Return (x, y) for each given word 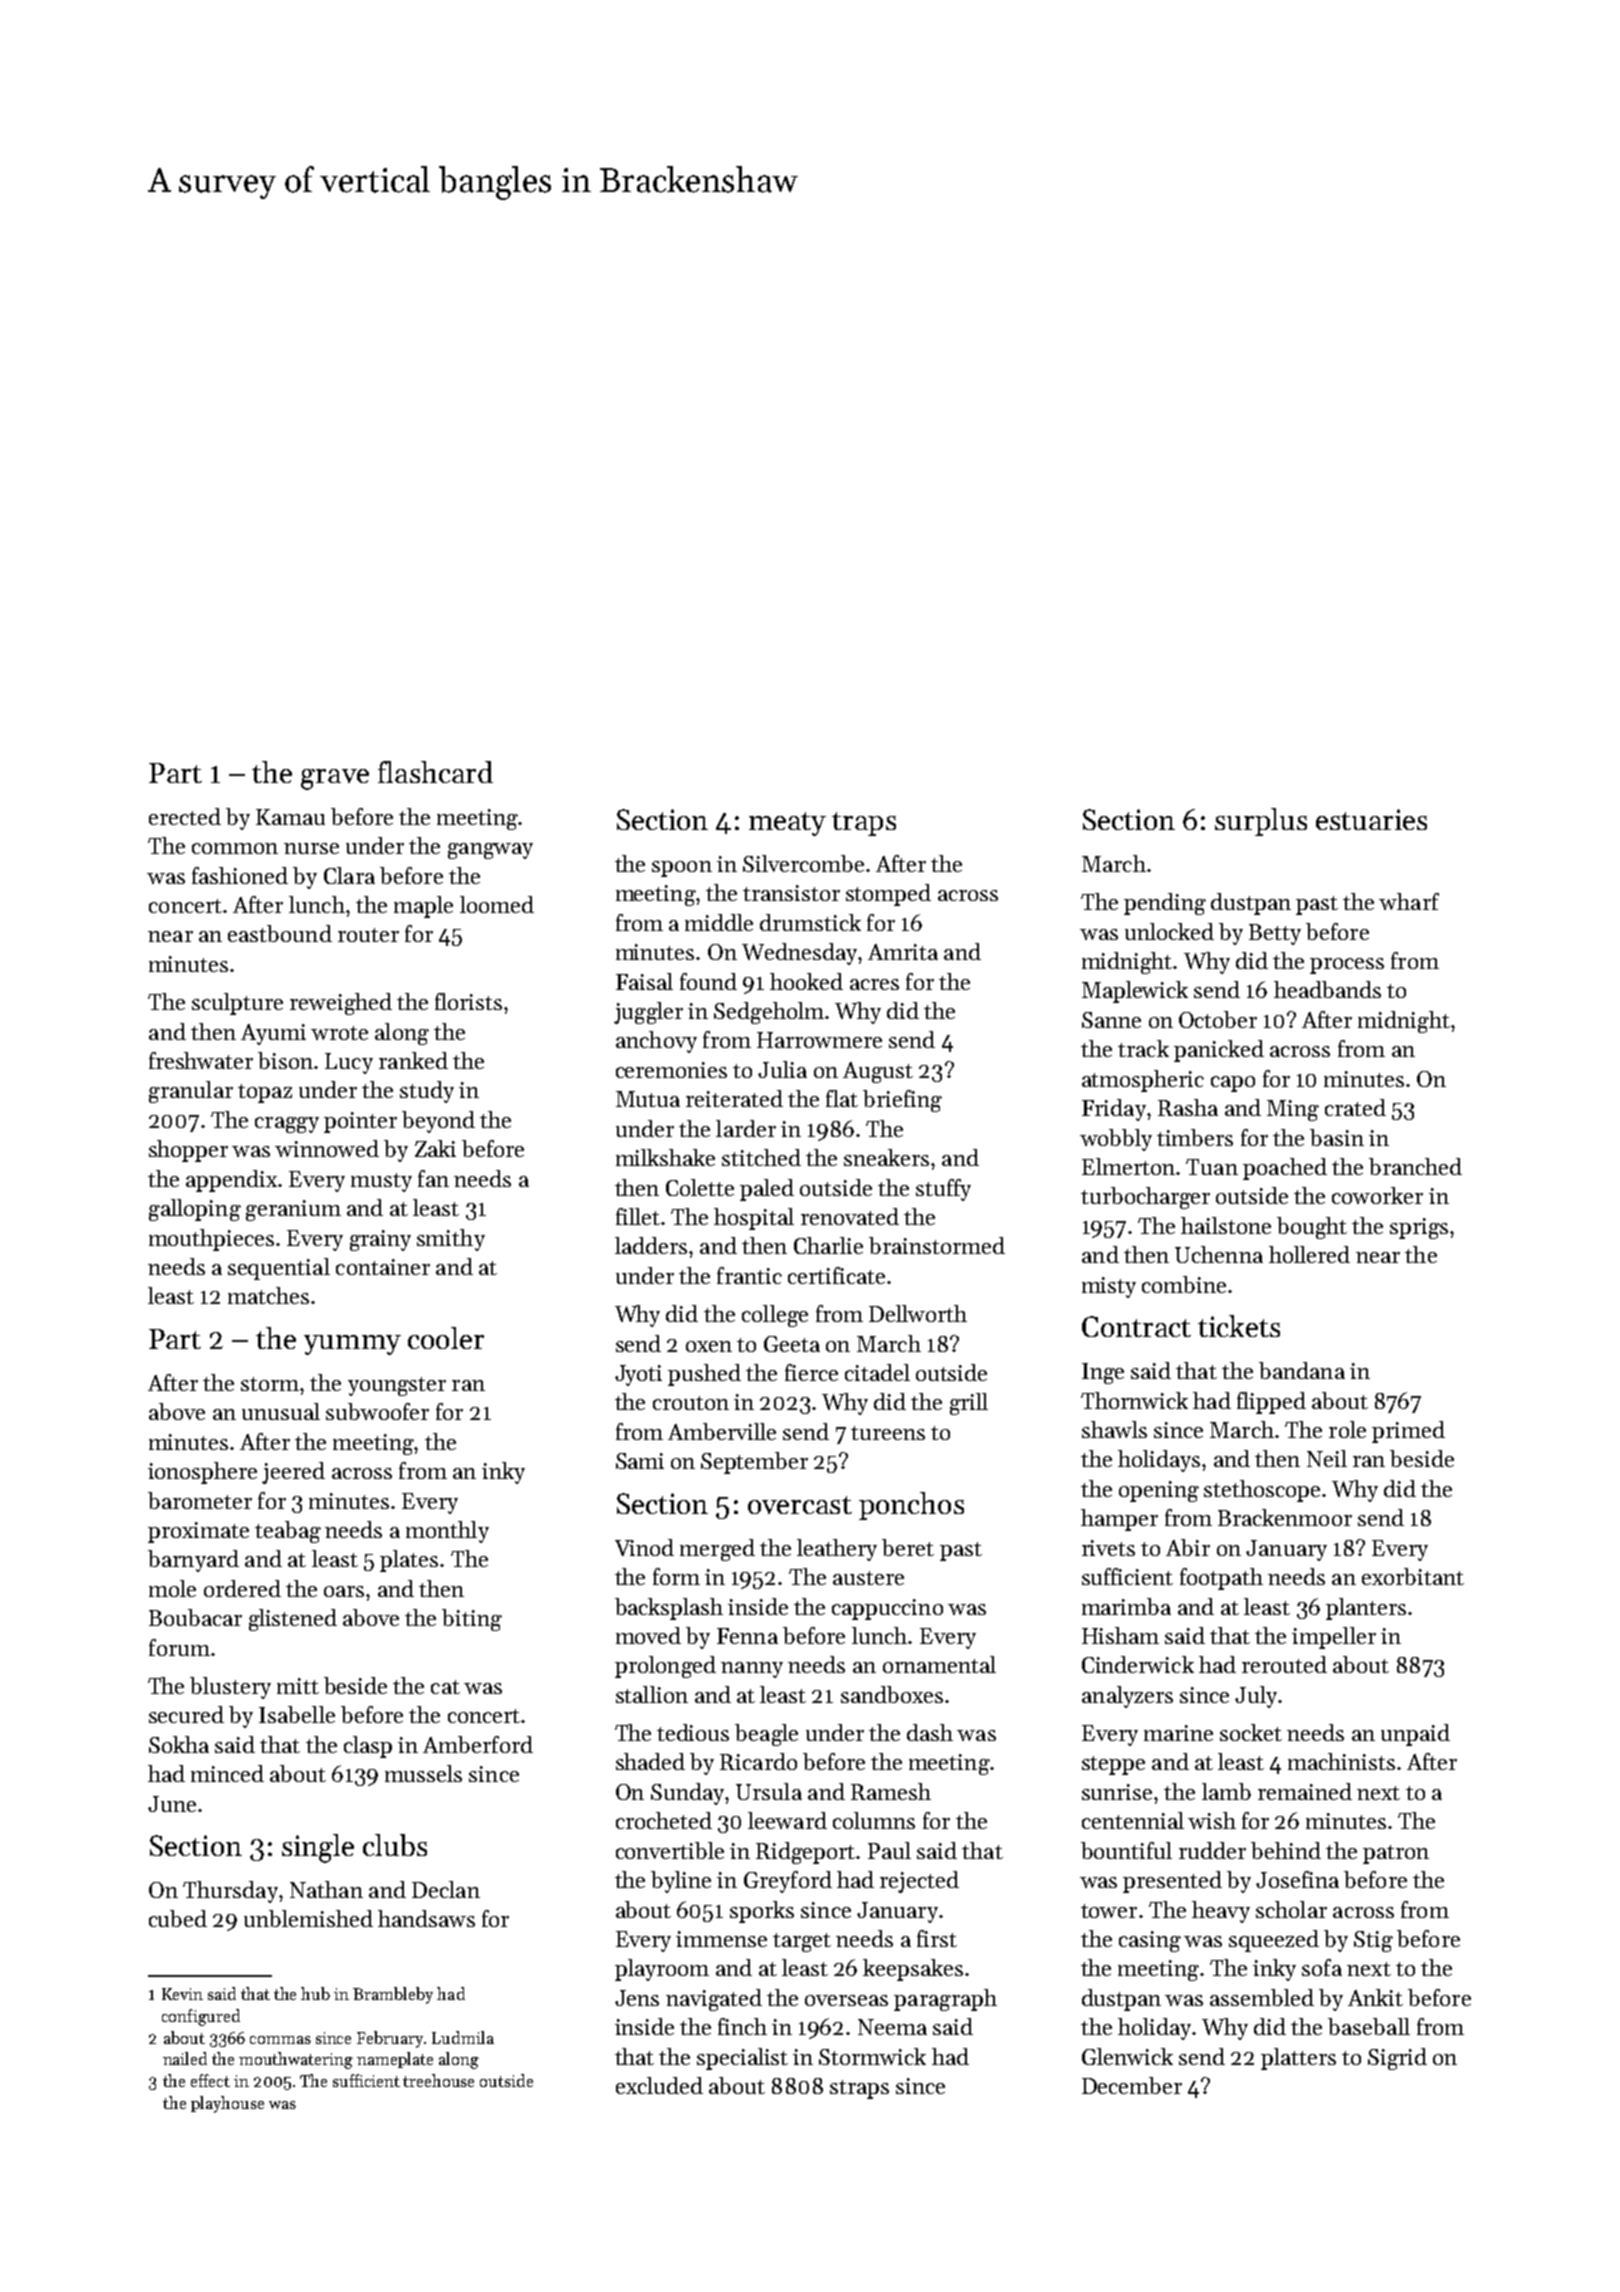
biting (472, 1620)
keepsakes (913, 1970)
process (1347, 966)
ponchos (911, 1506)
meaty (787, 824)
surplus (1261, 822)
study (427, 1092)
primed (1408, 1432)
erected (185, 816)
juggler (648, 1013)
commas (280, 2040)
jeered (293, 1473)
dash (930, 1732)
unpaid (1415, 1735)
